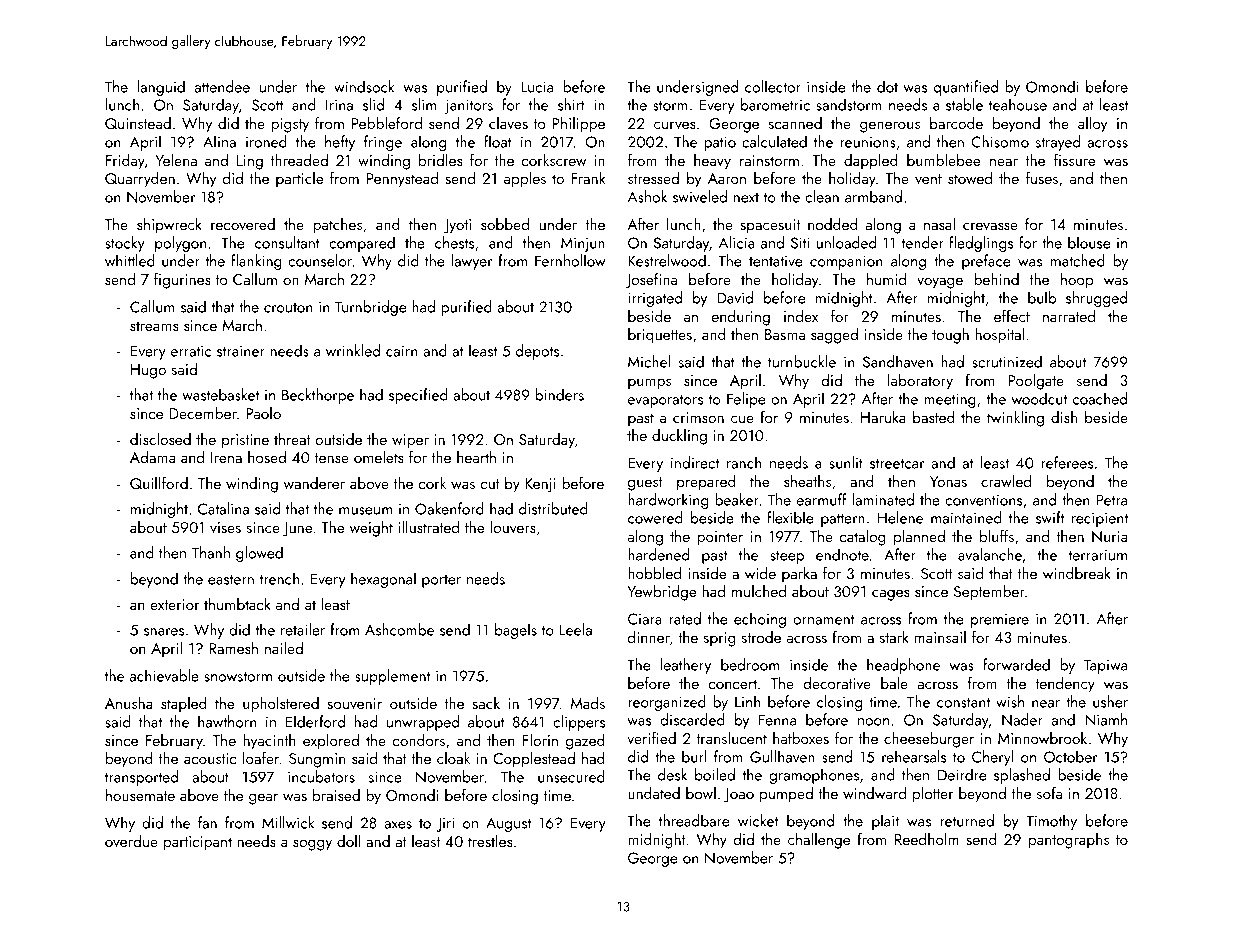 This screenshot has width=1233, height=952. What do you see at coordinates (758, 820) in the screenshot?
I see `wicket` at bounding box center [758, 820].
